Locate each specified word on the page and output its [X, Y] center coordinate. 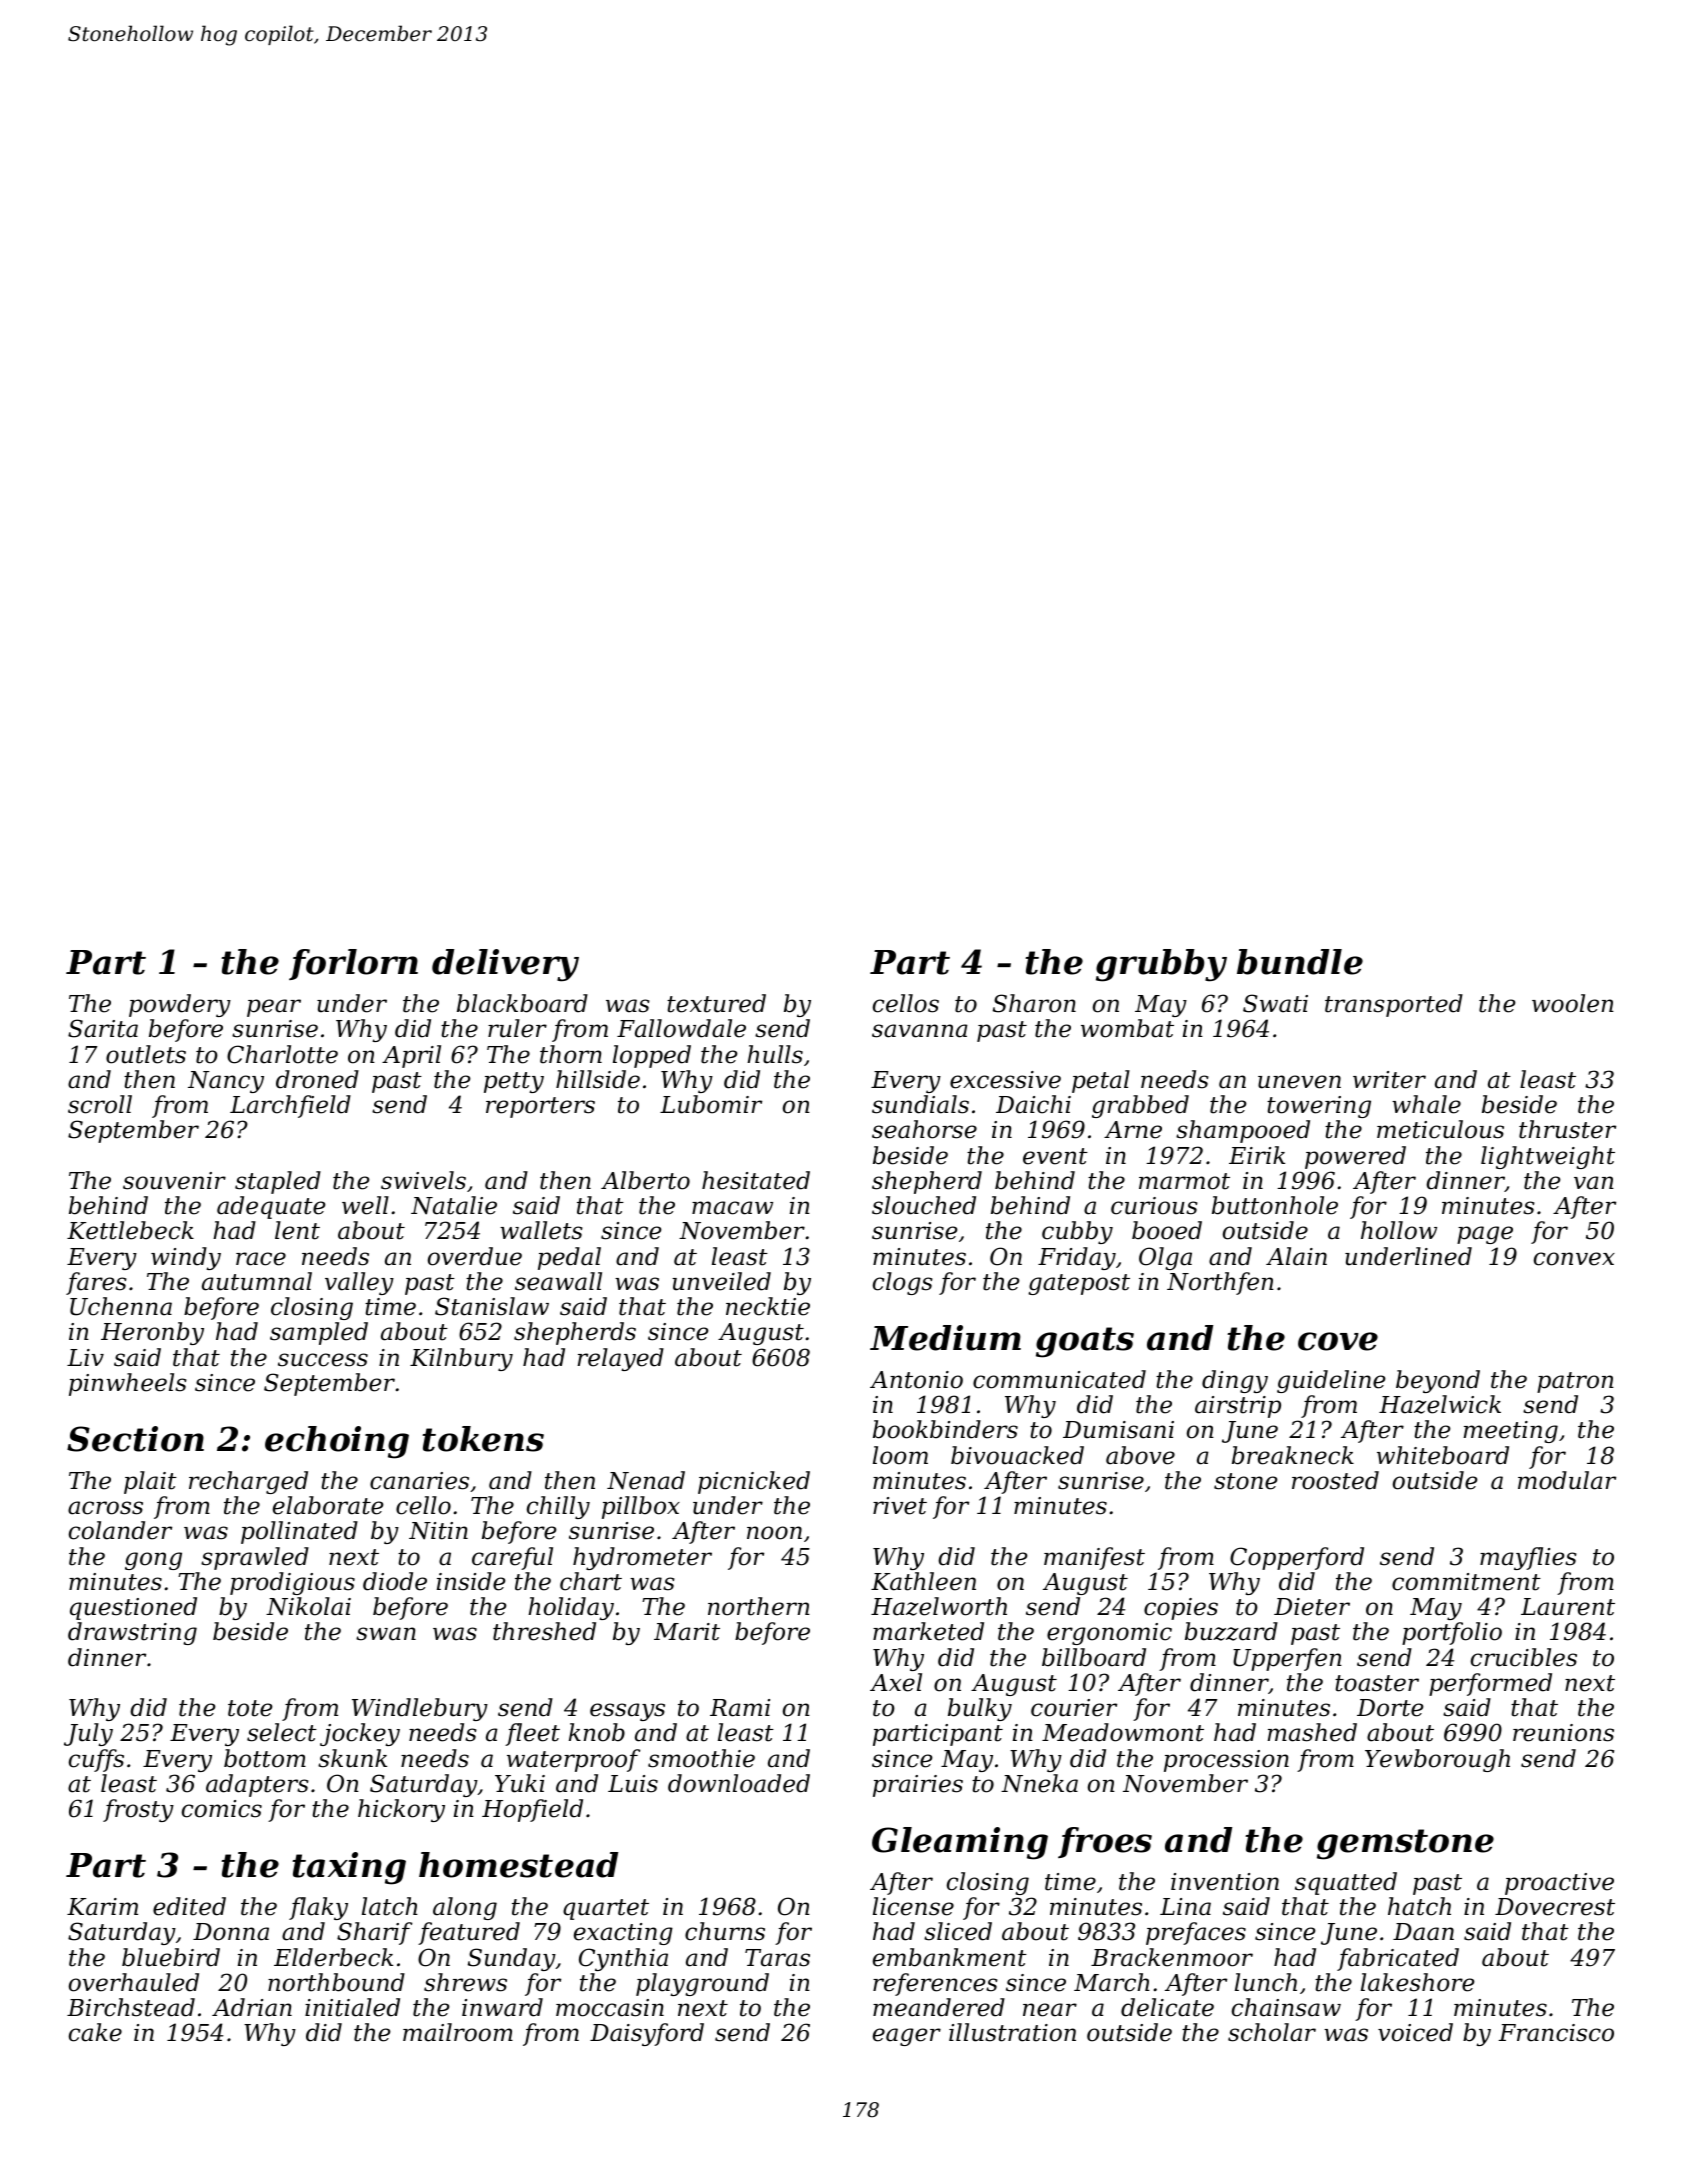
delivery [505, 965]
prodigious [292, 1583]
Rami [740, 1708]
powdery [180, 1005]
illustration [1012, 2032]
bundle [1300, 962]
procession [1226, 1761]
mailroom [458, 2032]
